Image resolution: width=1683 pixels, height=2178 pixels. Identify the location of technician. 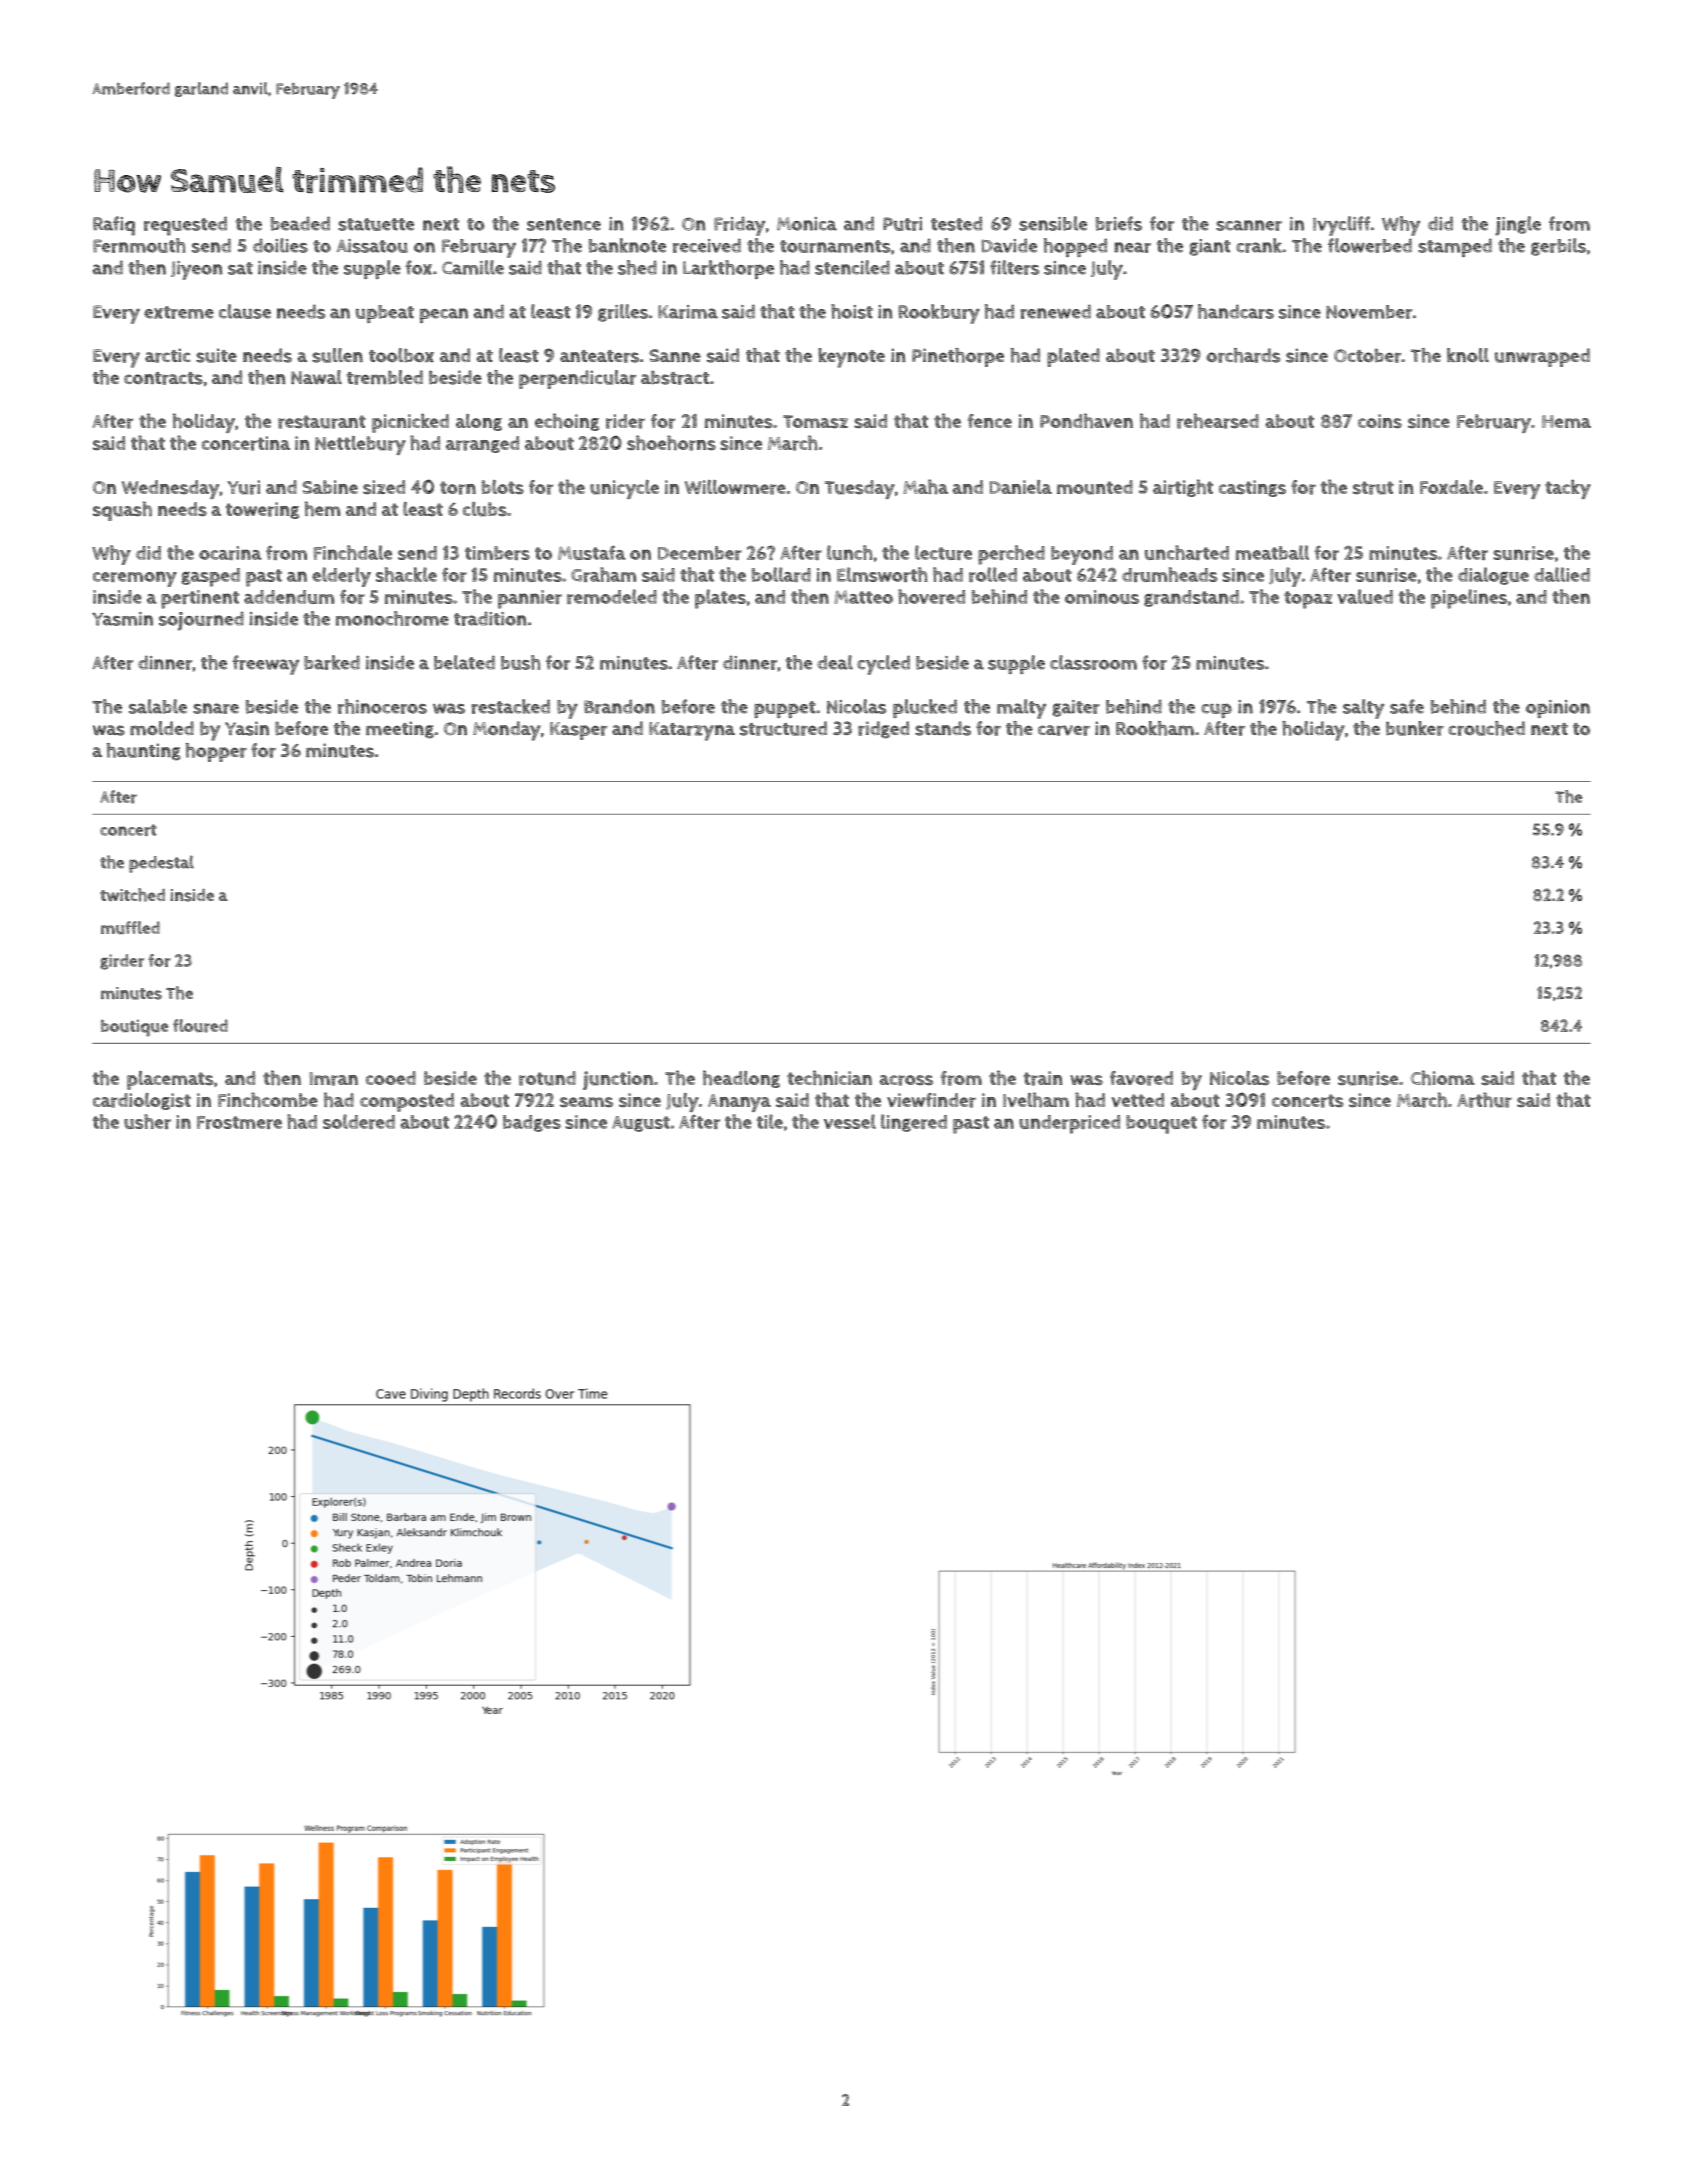
(829, 1077).
